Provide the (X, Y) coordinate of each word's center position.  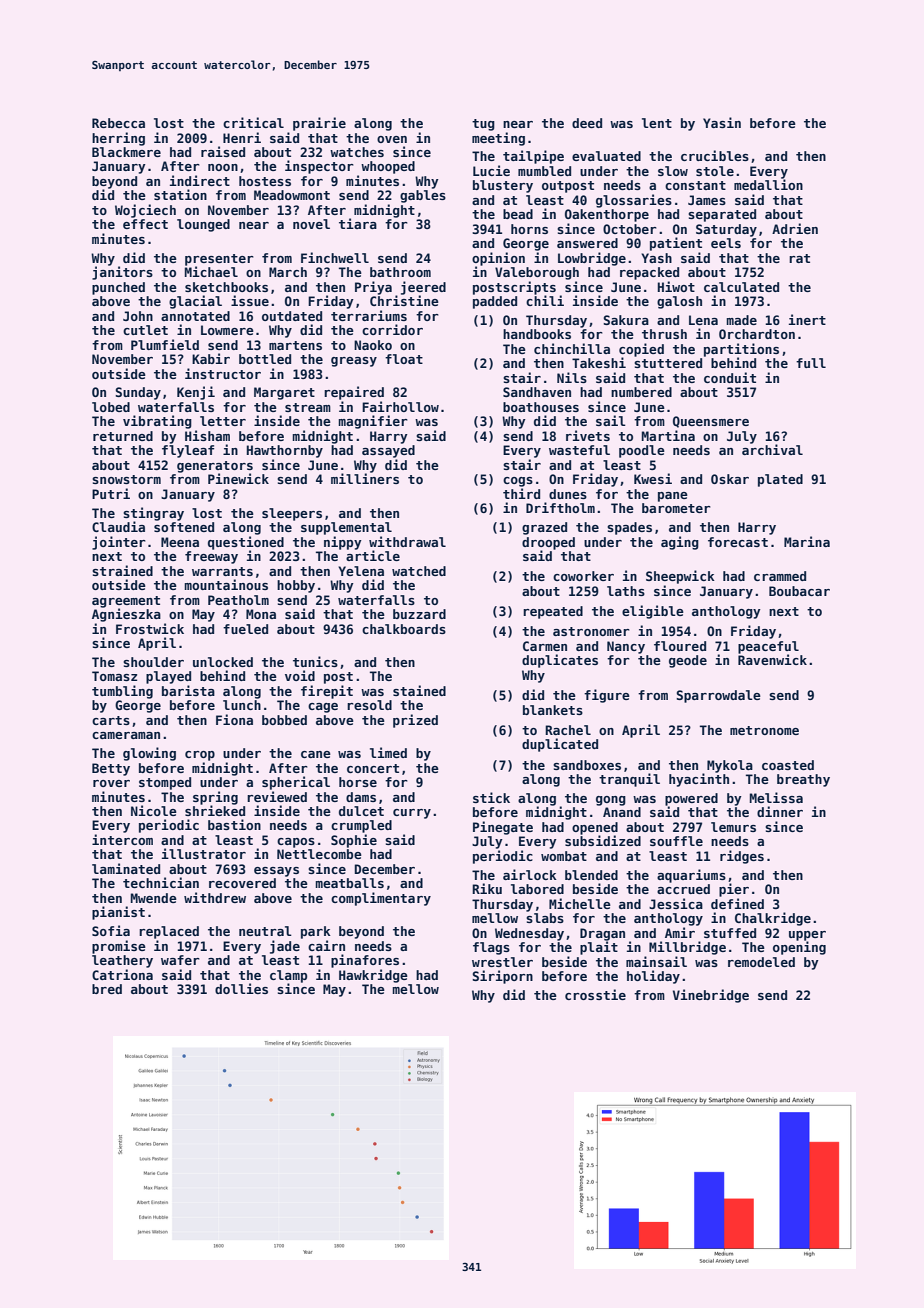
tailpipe (533, 157)
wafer (180, 960)
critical (253, 122)
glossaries (634, 201)
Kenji (196, 393)
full (811, 363)
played (168, 677)
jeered (423, 288)
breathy (803, 780)
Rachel (568, 730)
